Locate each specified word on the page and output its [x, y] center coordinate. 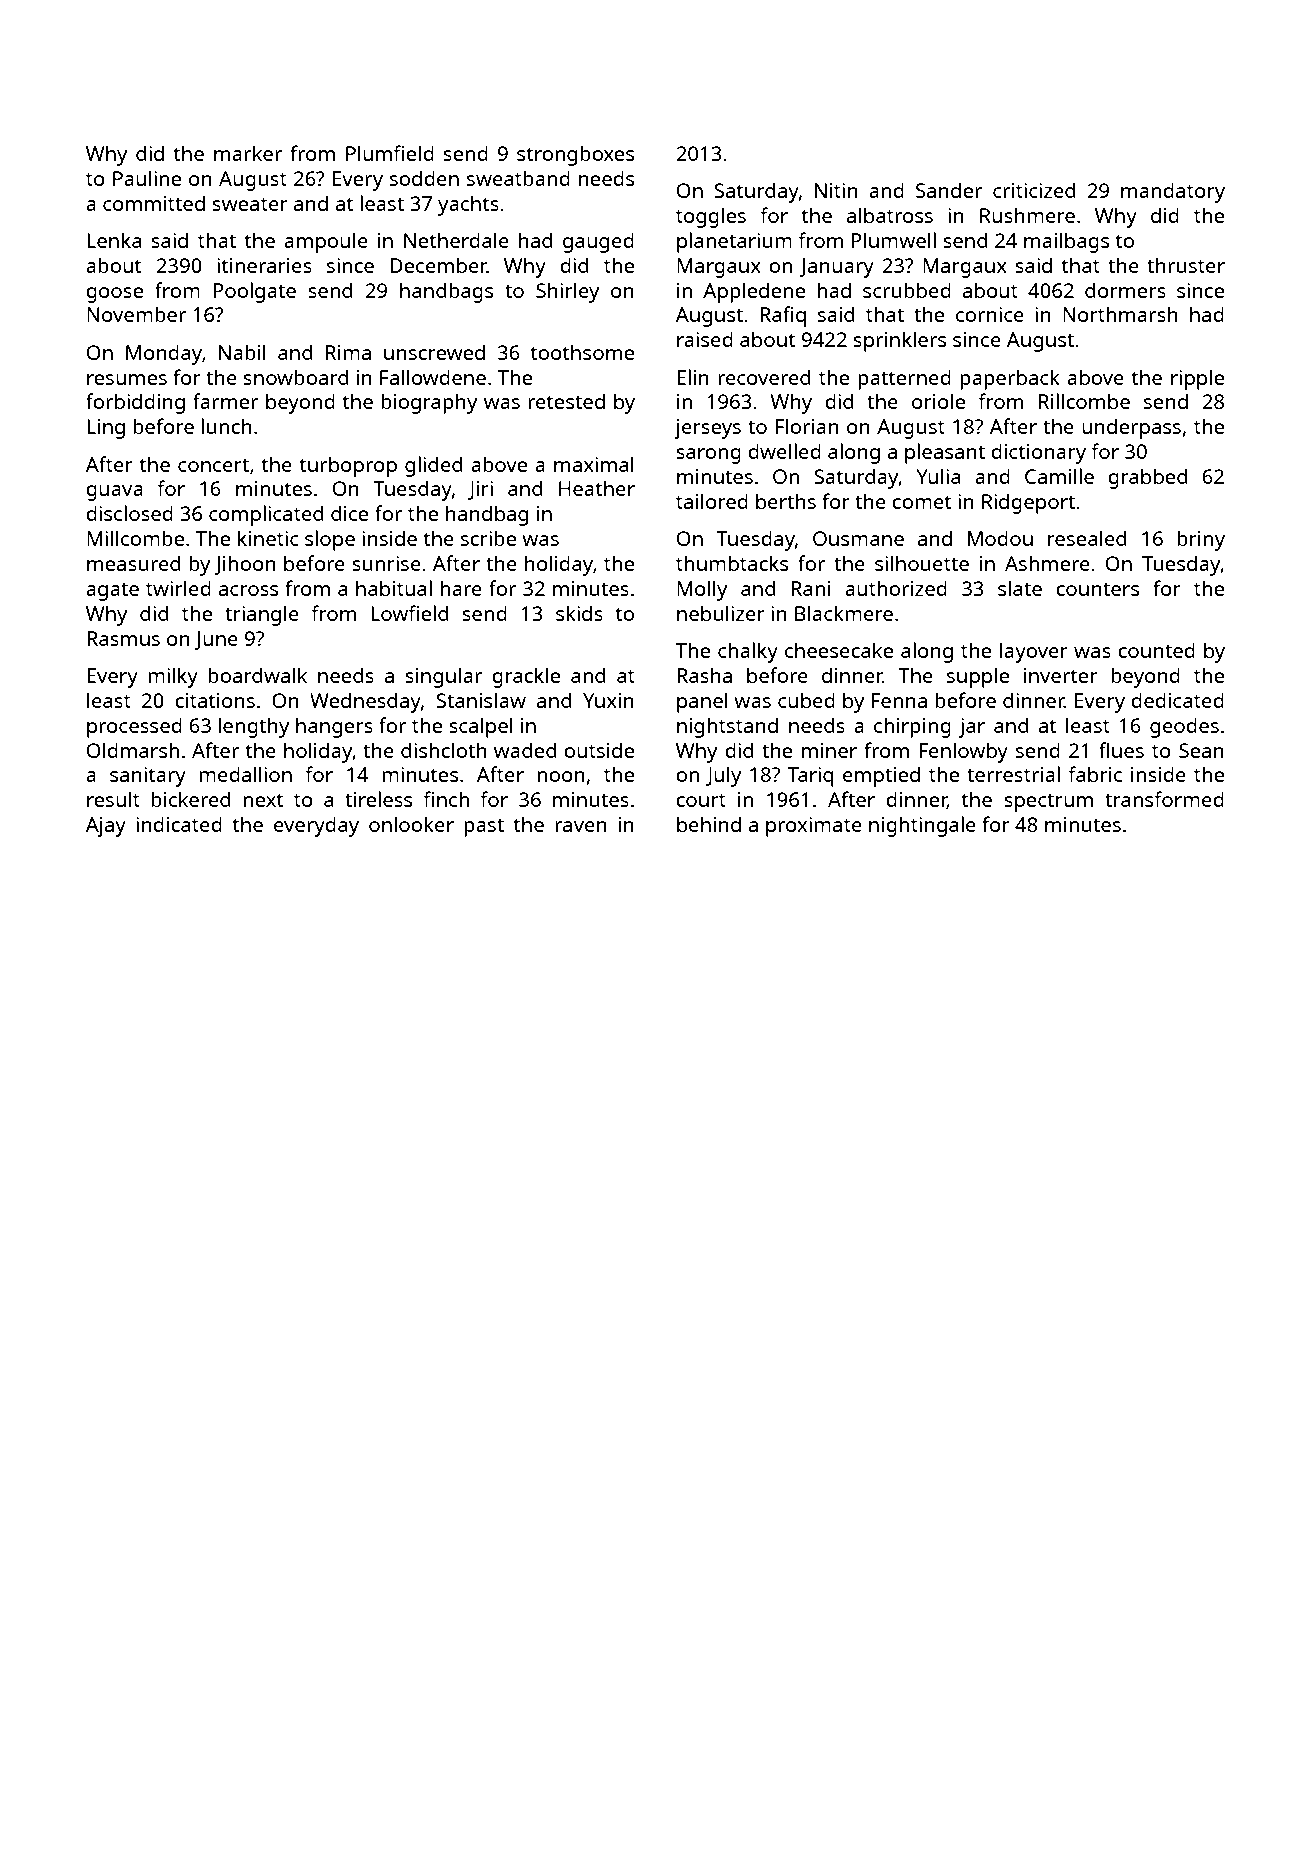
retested [566, 401]
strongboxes [575, 155]
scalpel [481, 727]
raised [705, 339]
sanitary [148, 777]
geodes [1184, 728]
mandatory [1173, 193]
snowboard [295, 377]
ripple [1197, 379]
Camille [1059, 476]
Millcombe [135, 538]
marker [248, 153]
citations [215, 700]
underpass [1131, 429]
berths [786, 501]
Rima [348, 352]
